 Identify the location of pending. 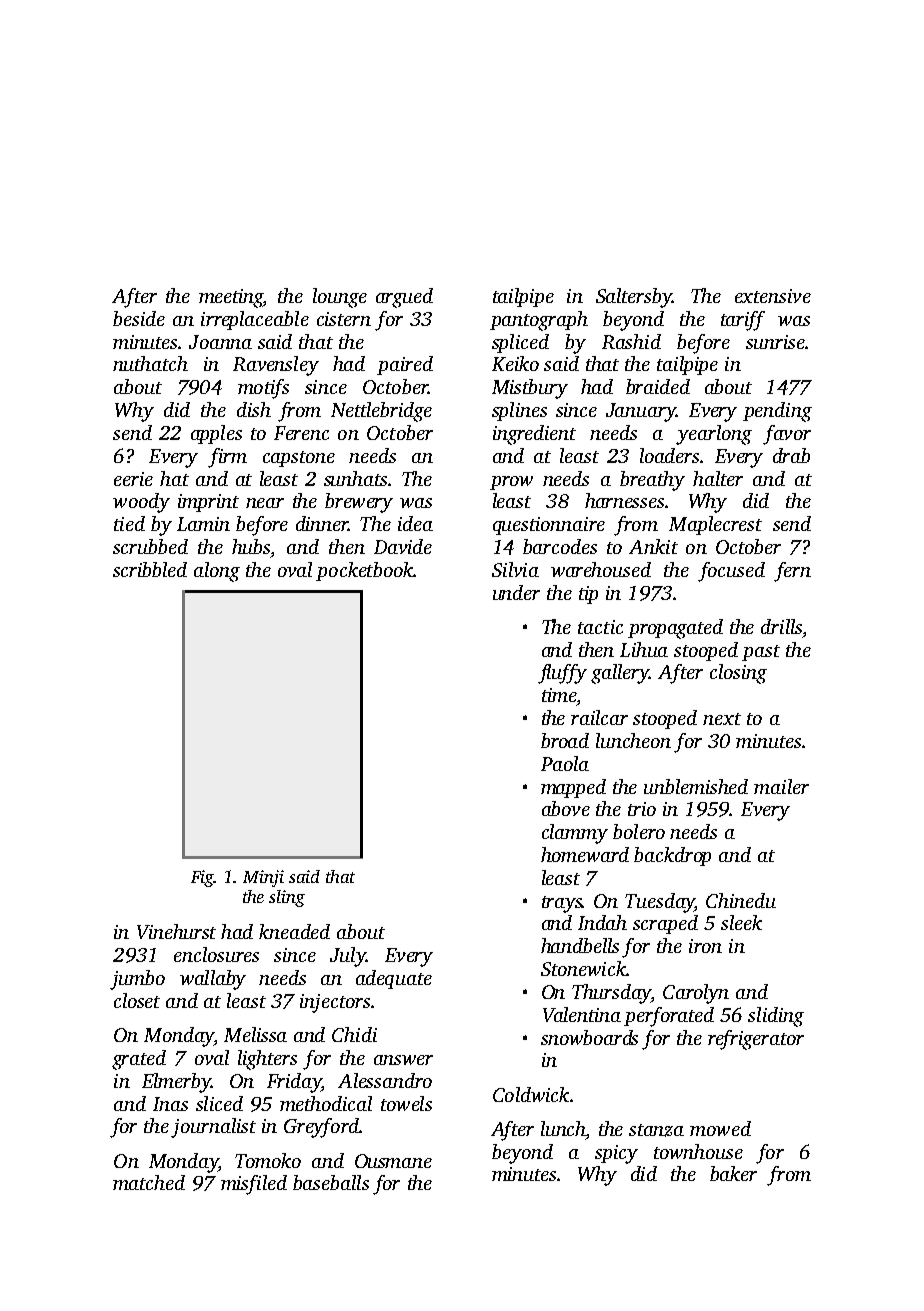
(777, 412).
